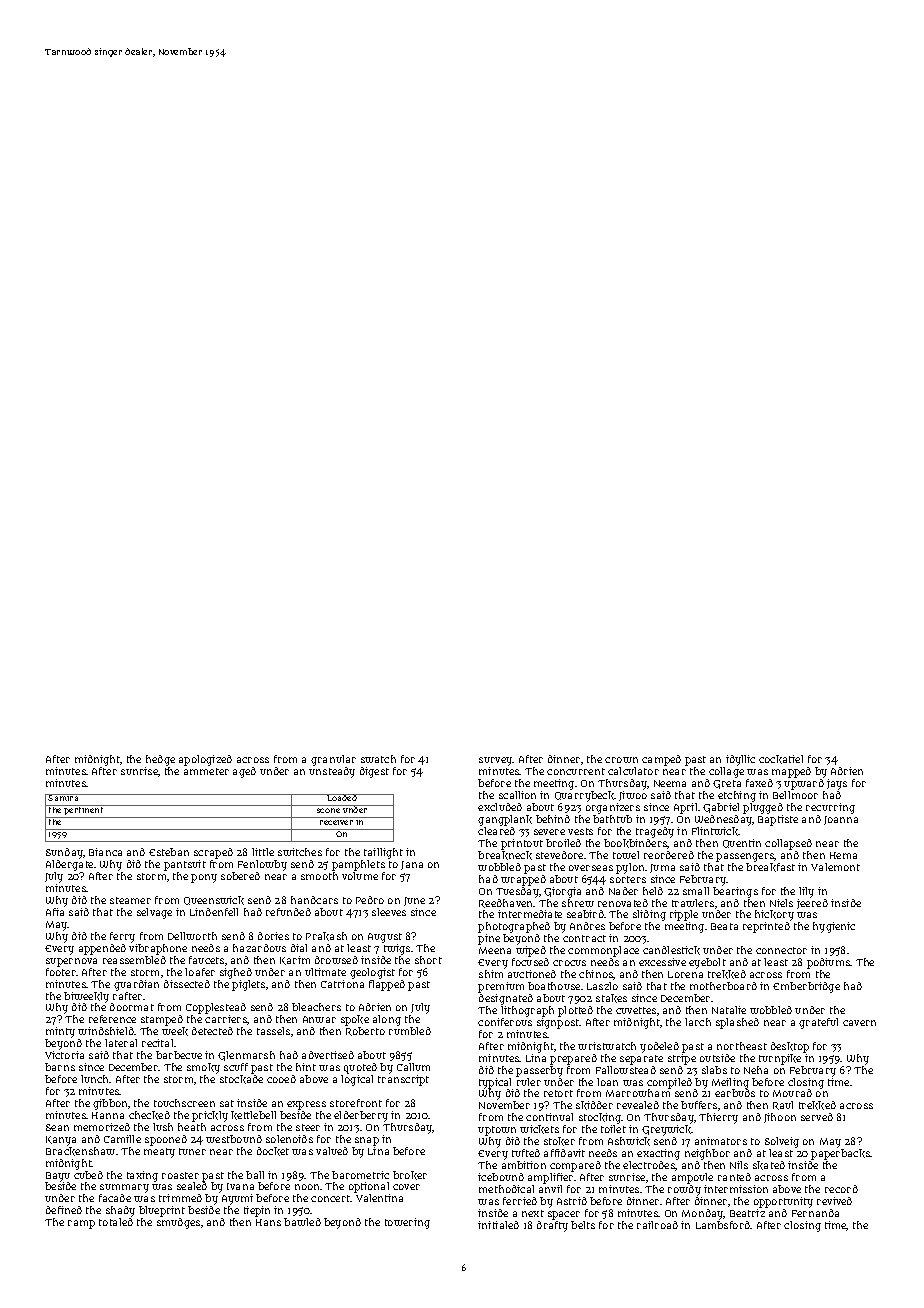  What do you see at coordinates (60, 1032) in the page?
I see `minty` at bounding box center [60, 1032].
